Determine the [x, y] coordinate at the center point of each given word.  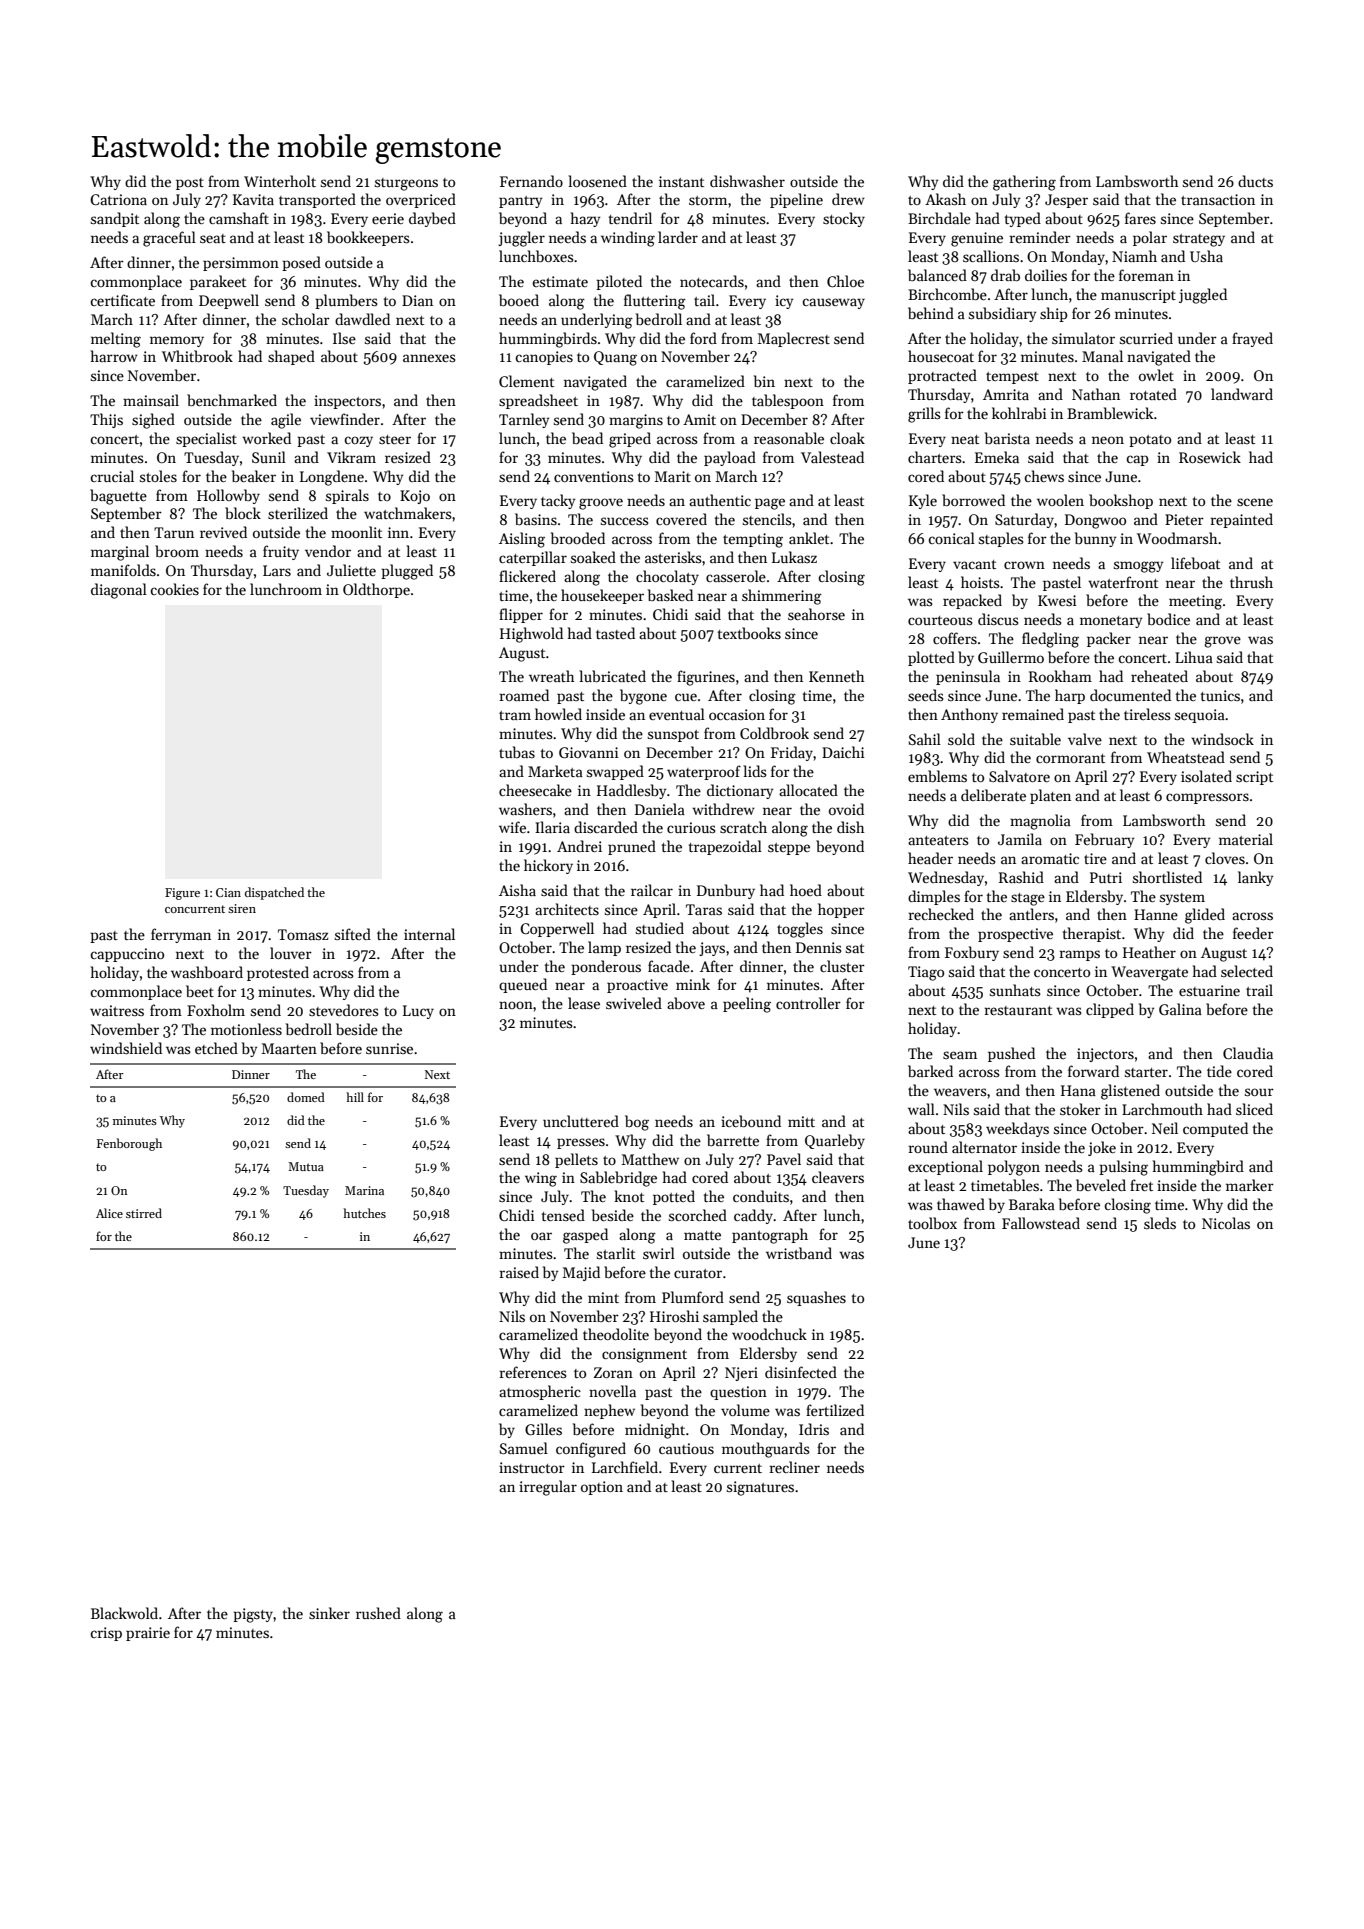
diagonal [119, 591]
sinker [329, 1613]
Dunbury [726, 891]
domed [306, 1097]
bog [637, 1123]
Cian [228, 892]
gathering [1024, 183]
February [1104, 840]
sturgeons [406, 184]
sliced [1254, 1109]
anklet [809, 538]
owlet [1156, 375]
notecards [712, 281]
